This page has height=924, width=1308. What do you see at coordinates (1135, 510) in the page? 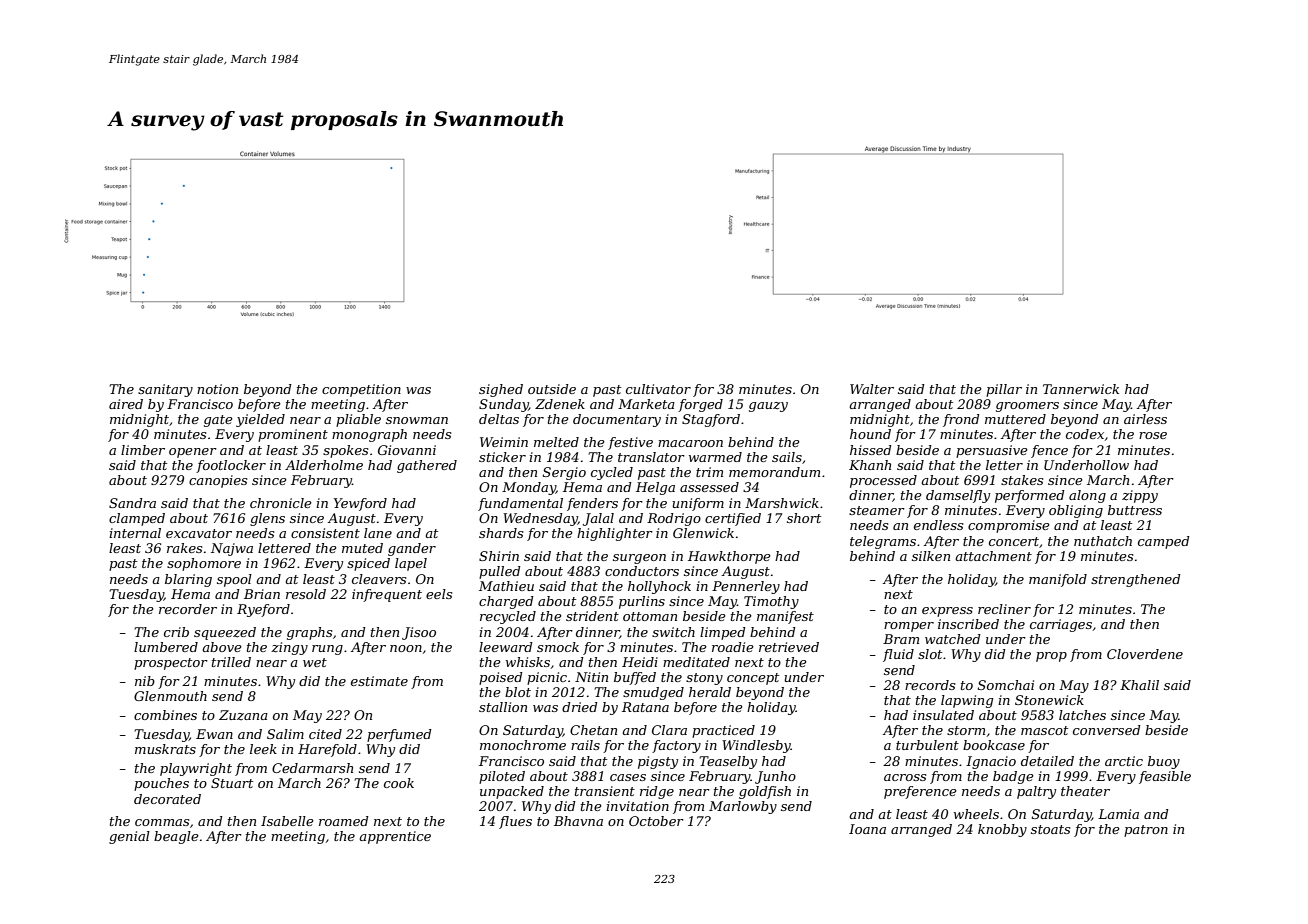
I see `buttress` at bounding box center [1135, 510].
